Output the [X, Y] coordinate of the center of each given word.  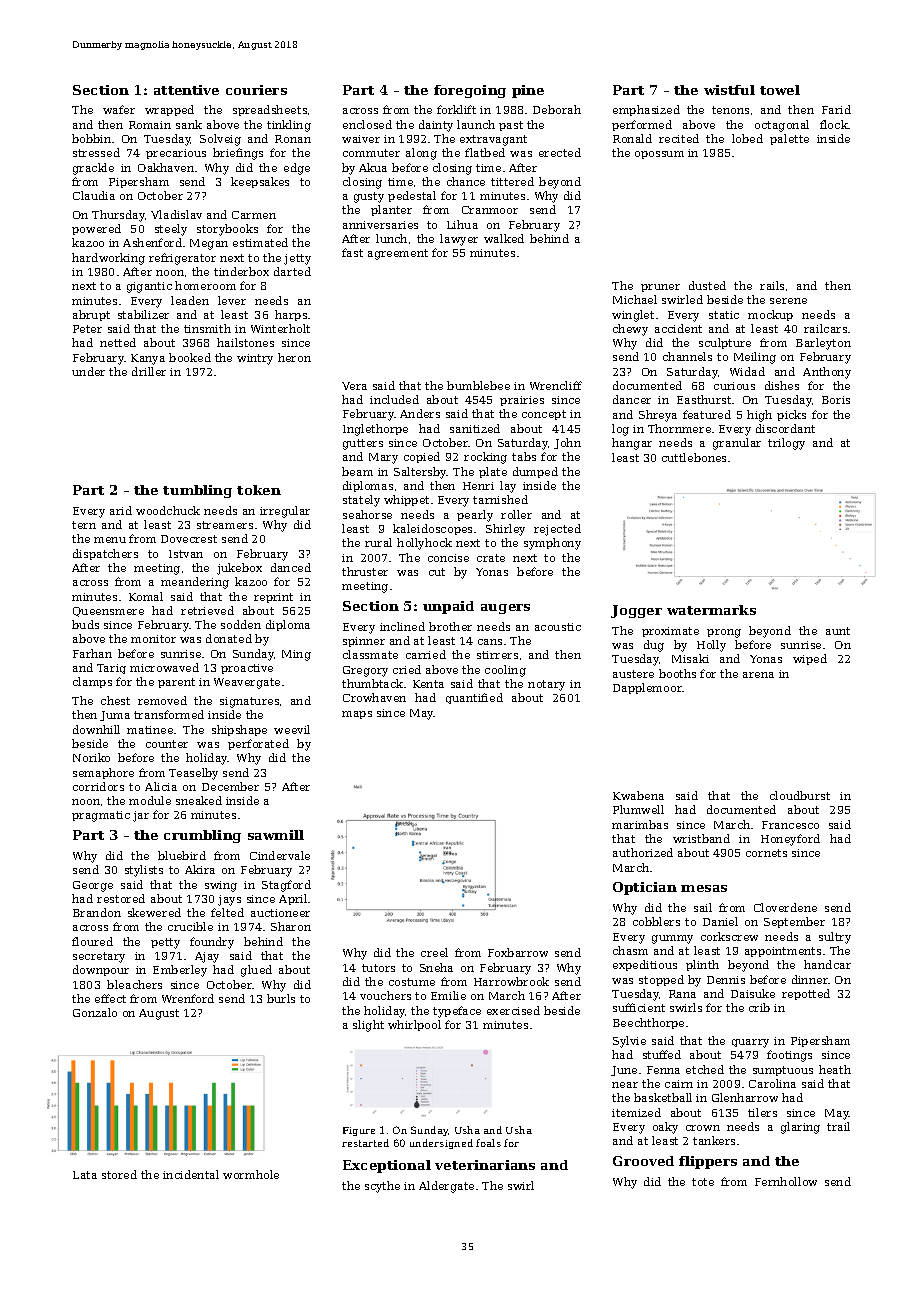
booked [190, 357]
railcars [825, 328]
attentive [186, 90]
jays [229, 900]
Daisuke [753, 993]
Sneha [436, 967]
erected [560, 152]
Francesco [790, 825]
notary [546, 685]
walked [504, 238]
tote [703, 1182]
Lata [85, 1175]
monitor [153, 639]
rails [772, 285]
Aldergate [446, 1187]
